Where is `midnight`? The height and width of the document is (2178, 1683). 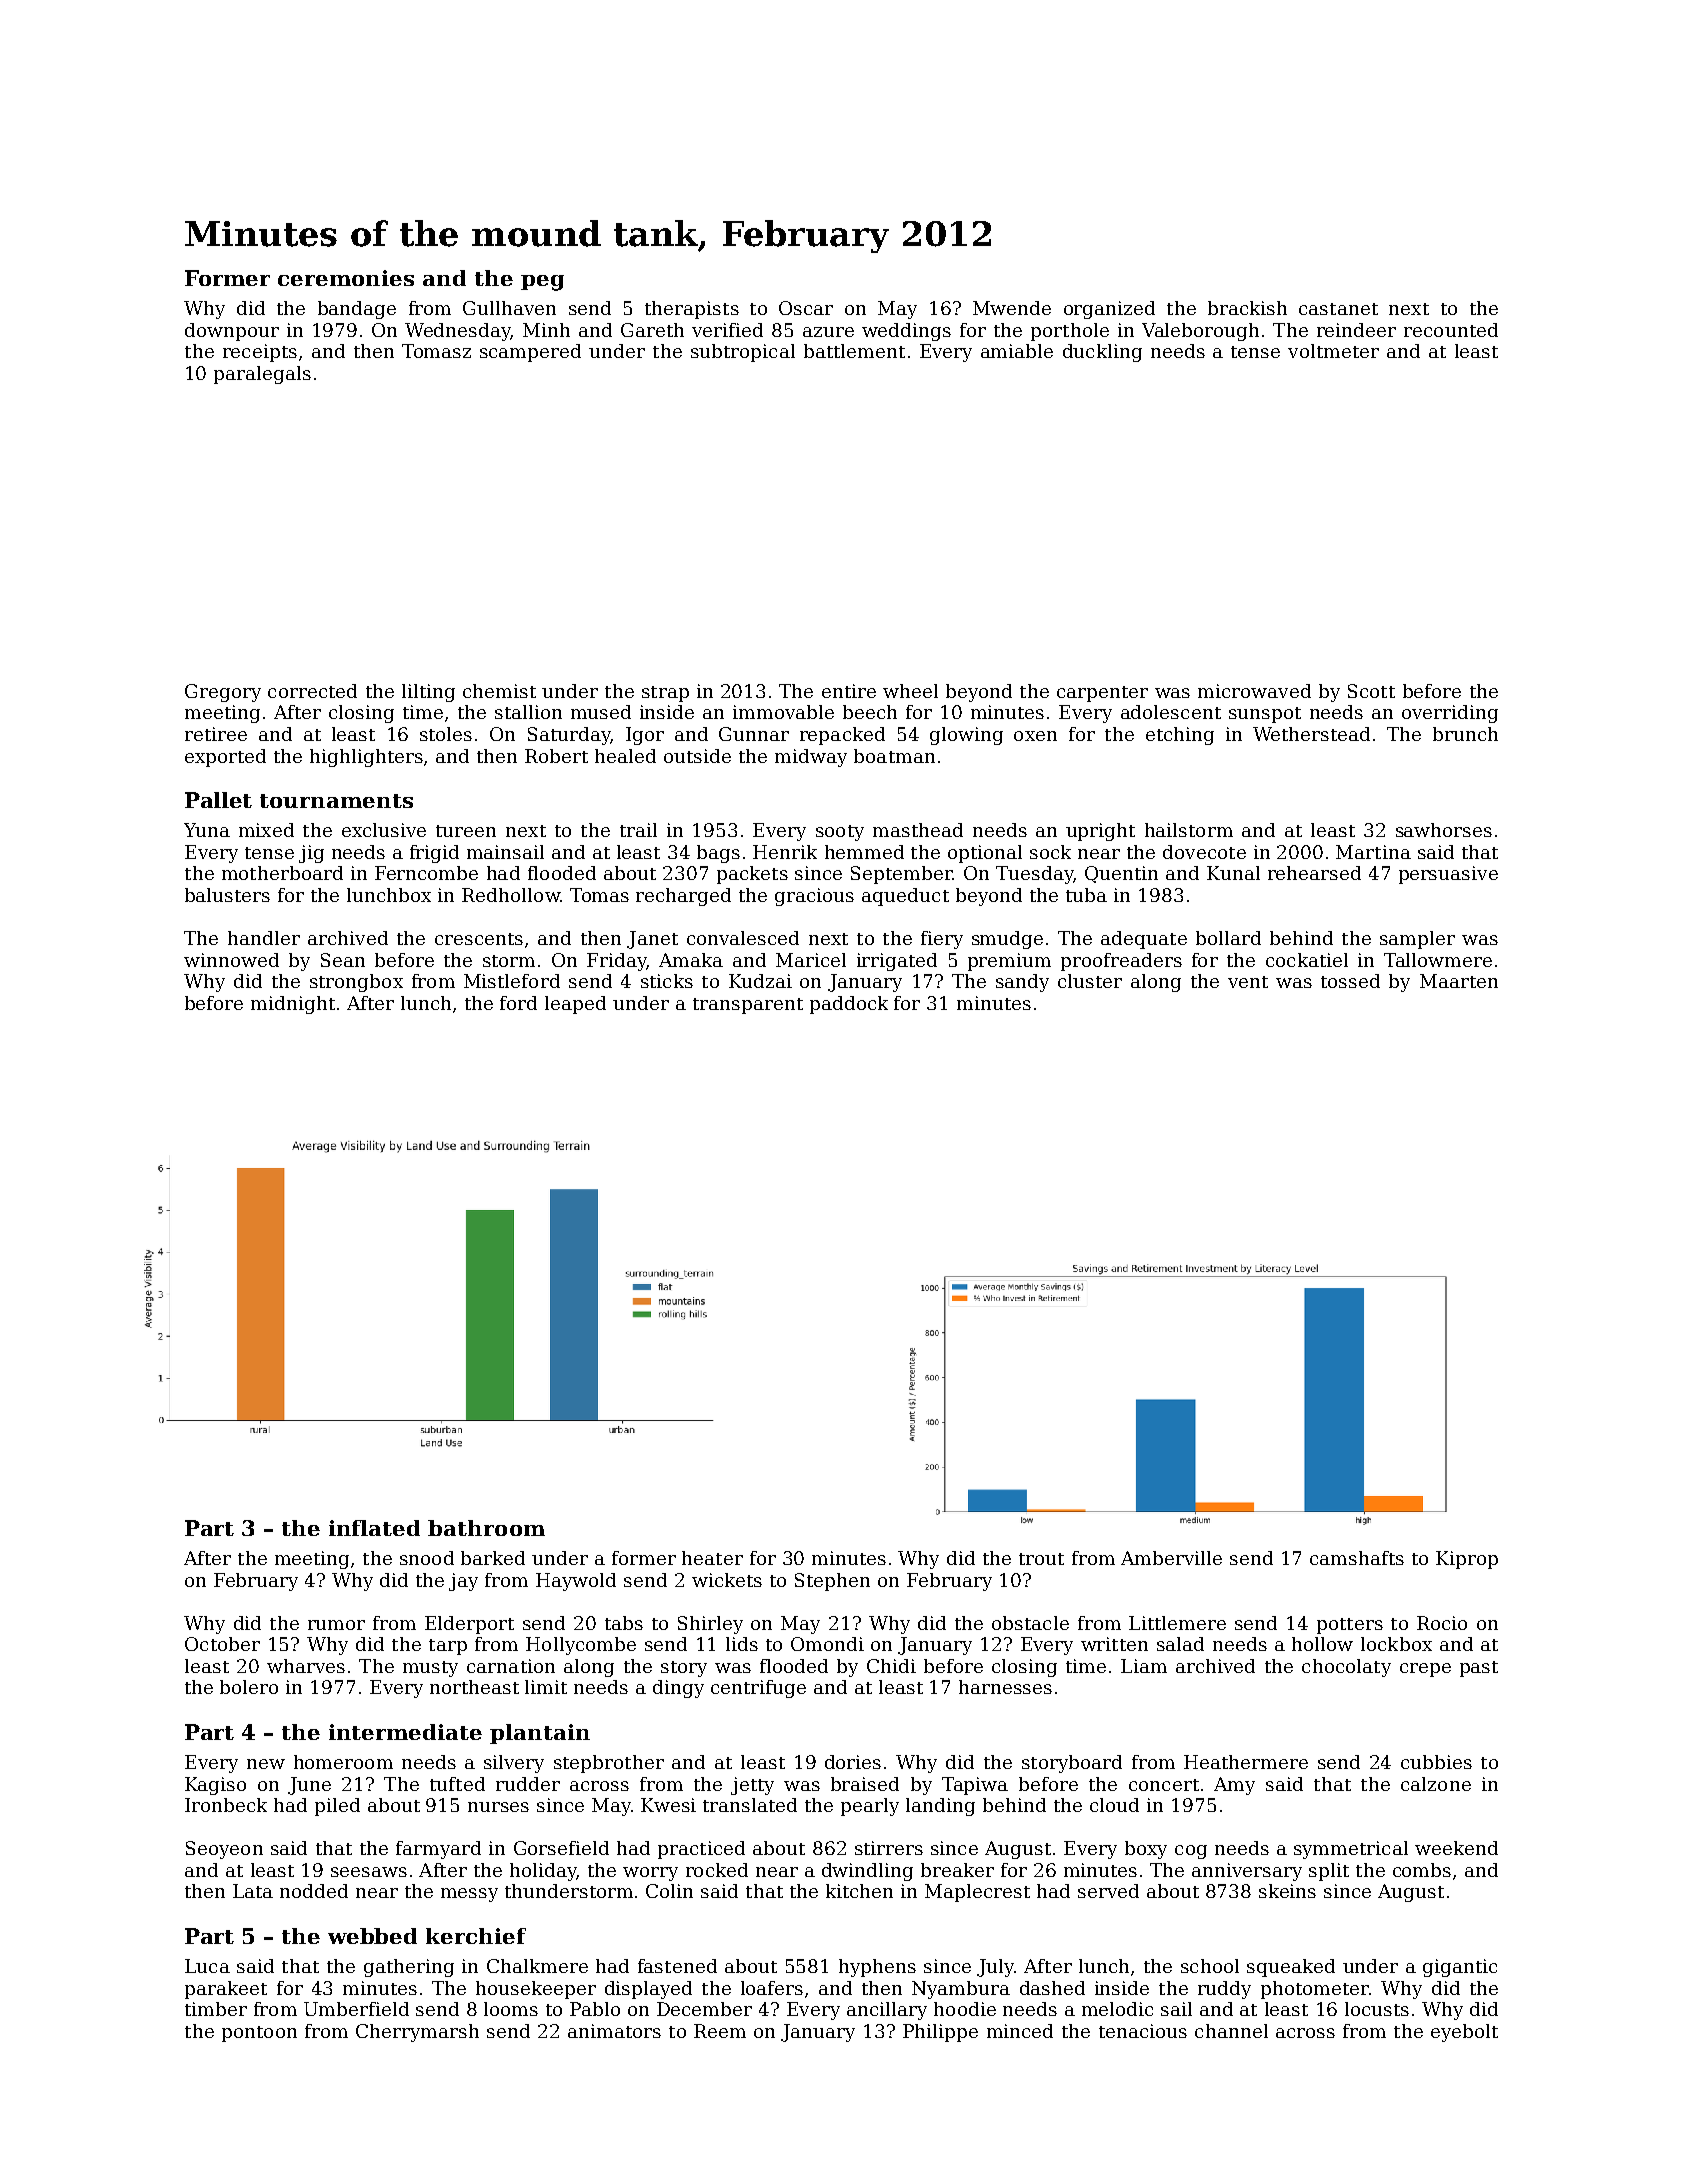
midnight is located at coordinates (293, 1005).
